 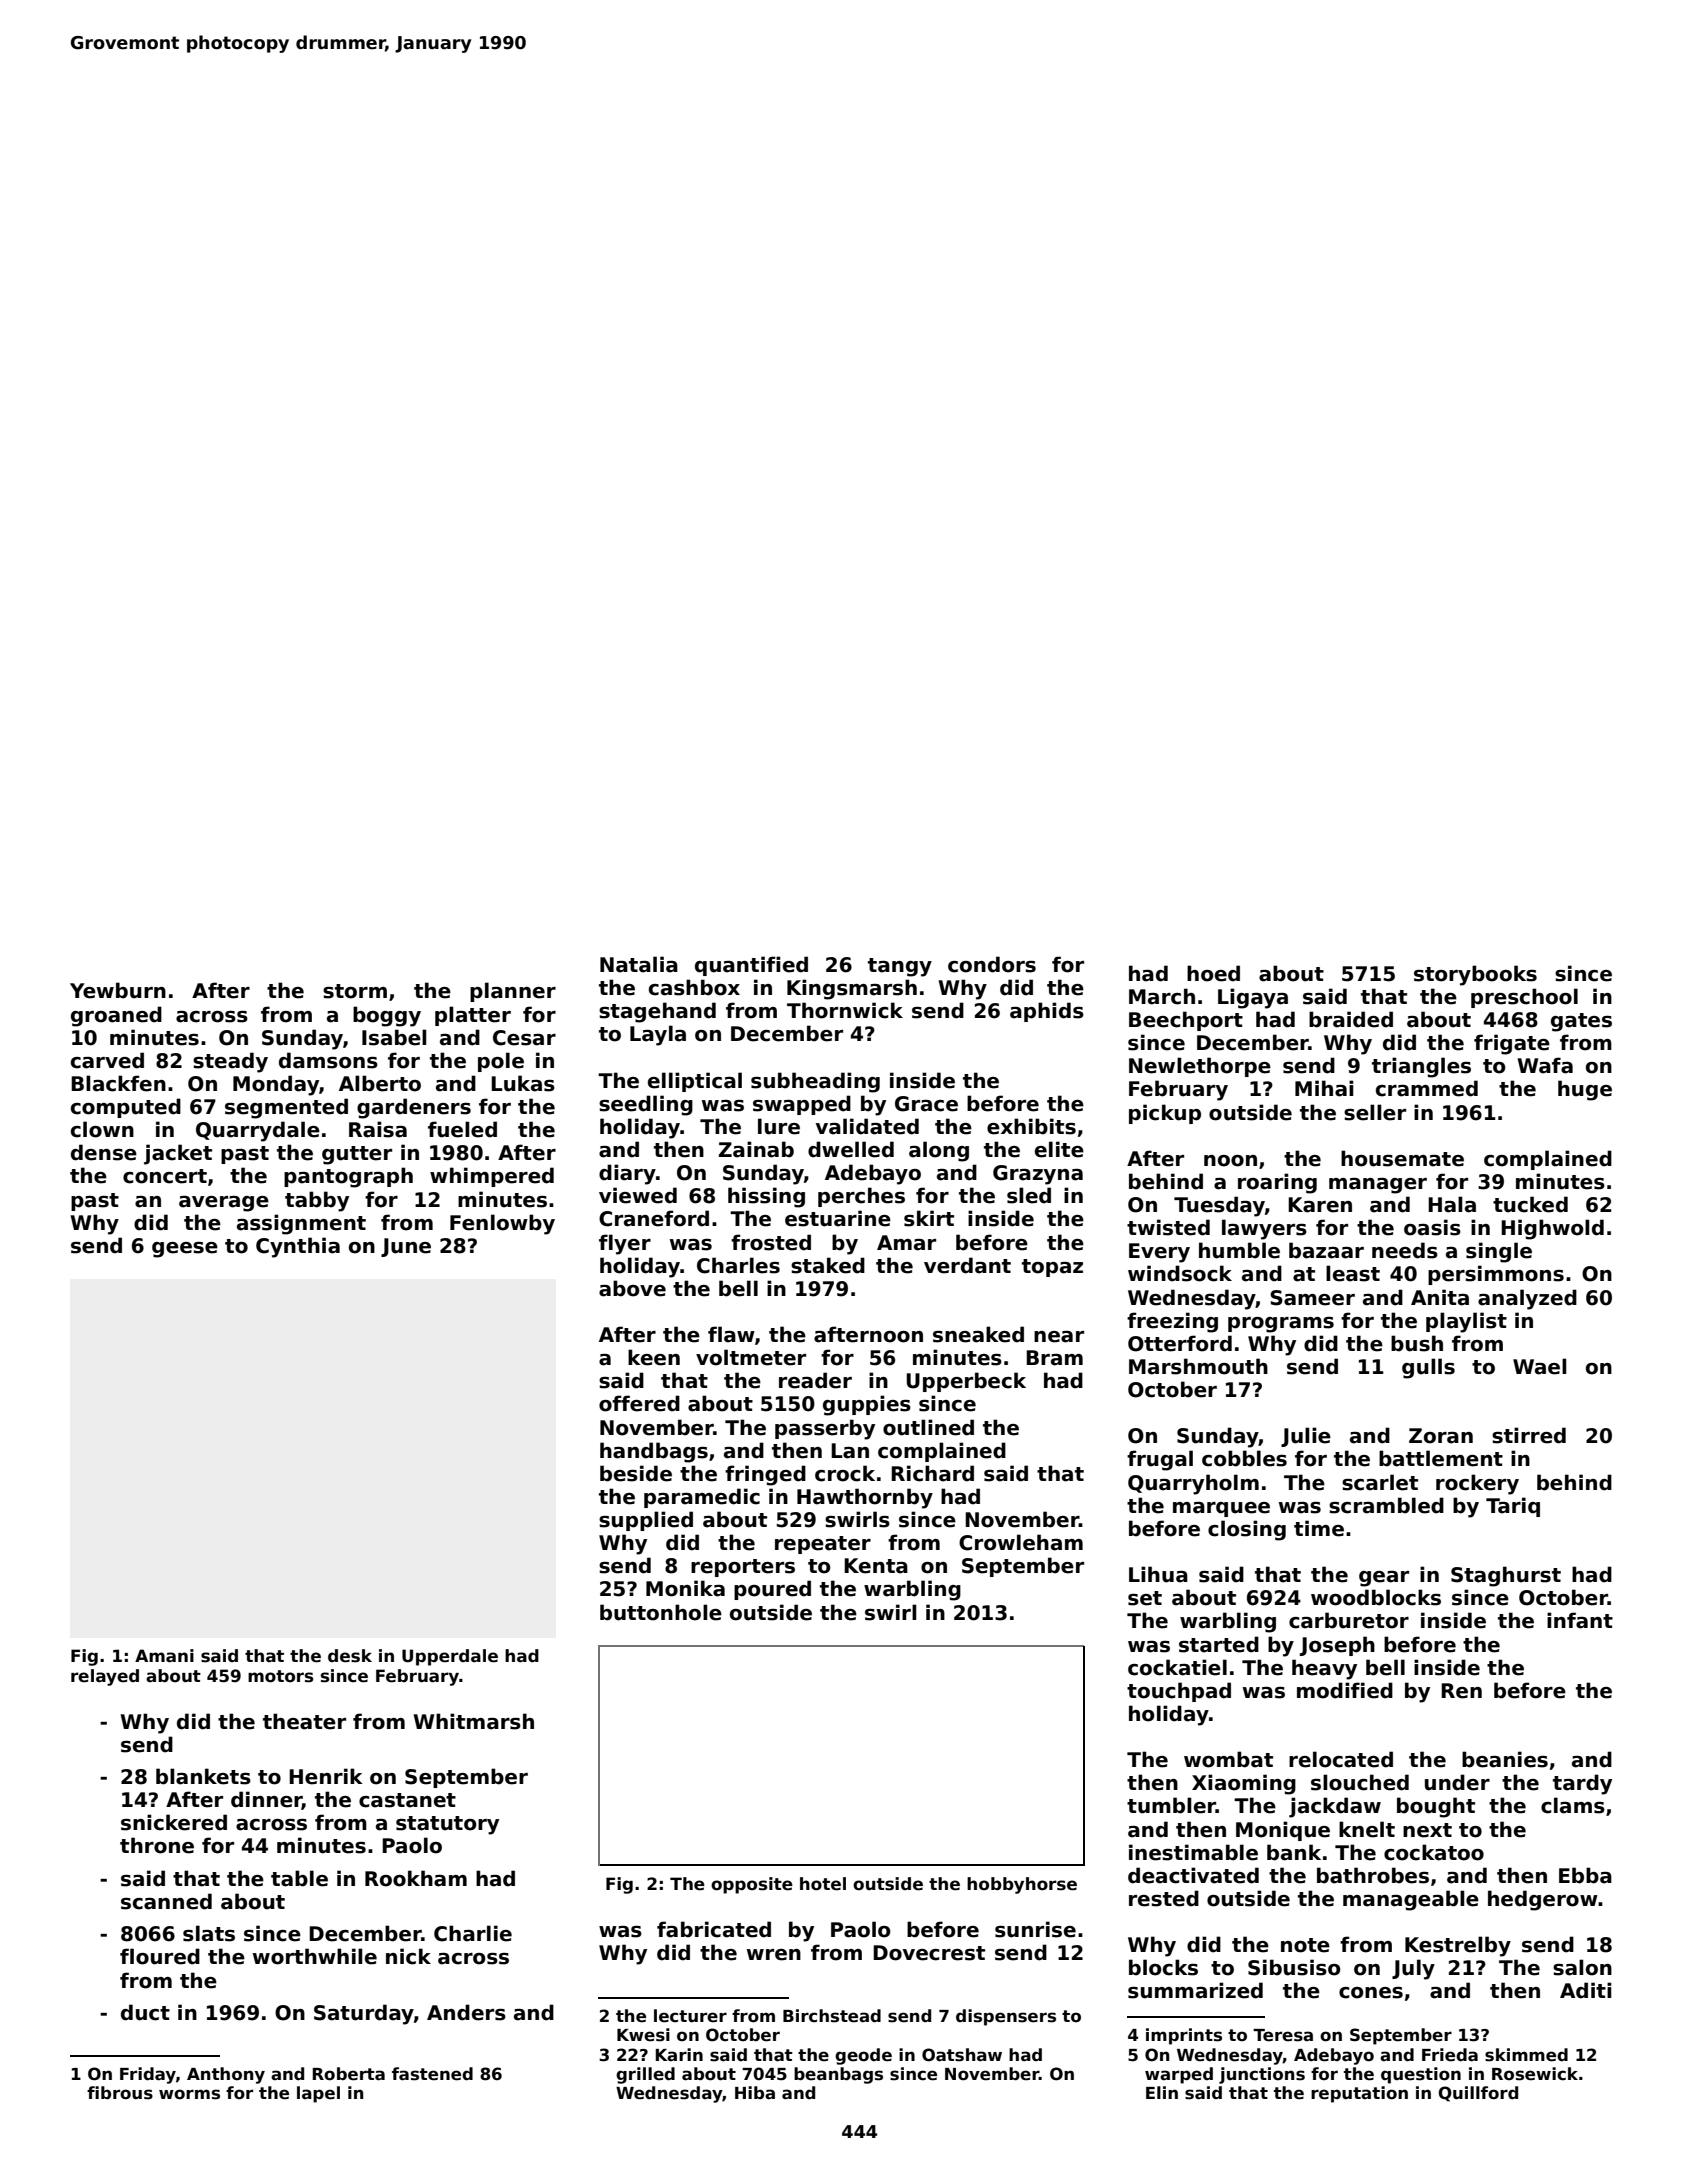 I want to click on pantograph, so click(x=348, y=1177).
